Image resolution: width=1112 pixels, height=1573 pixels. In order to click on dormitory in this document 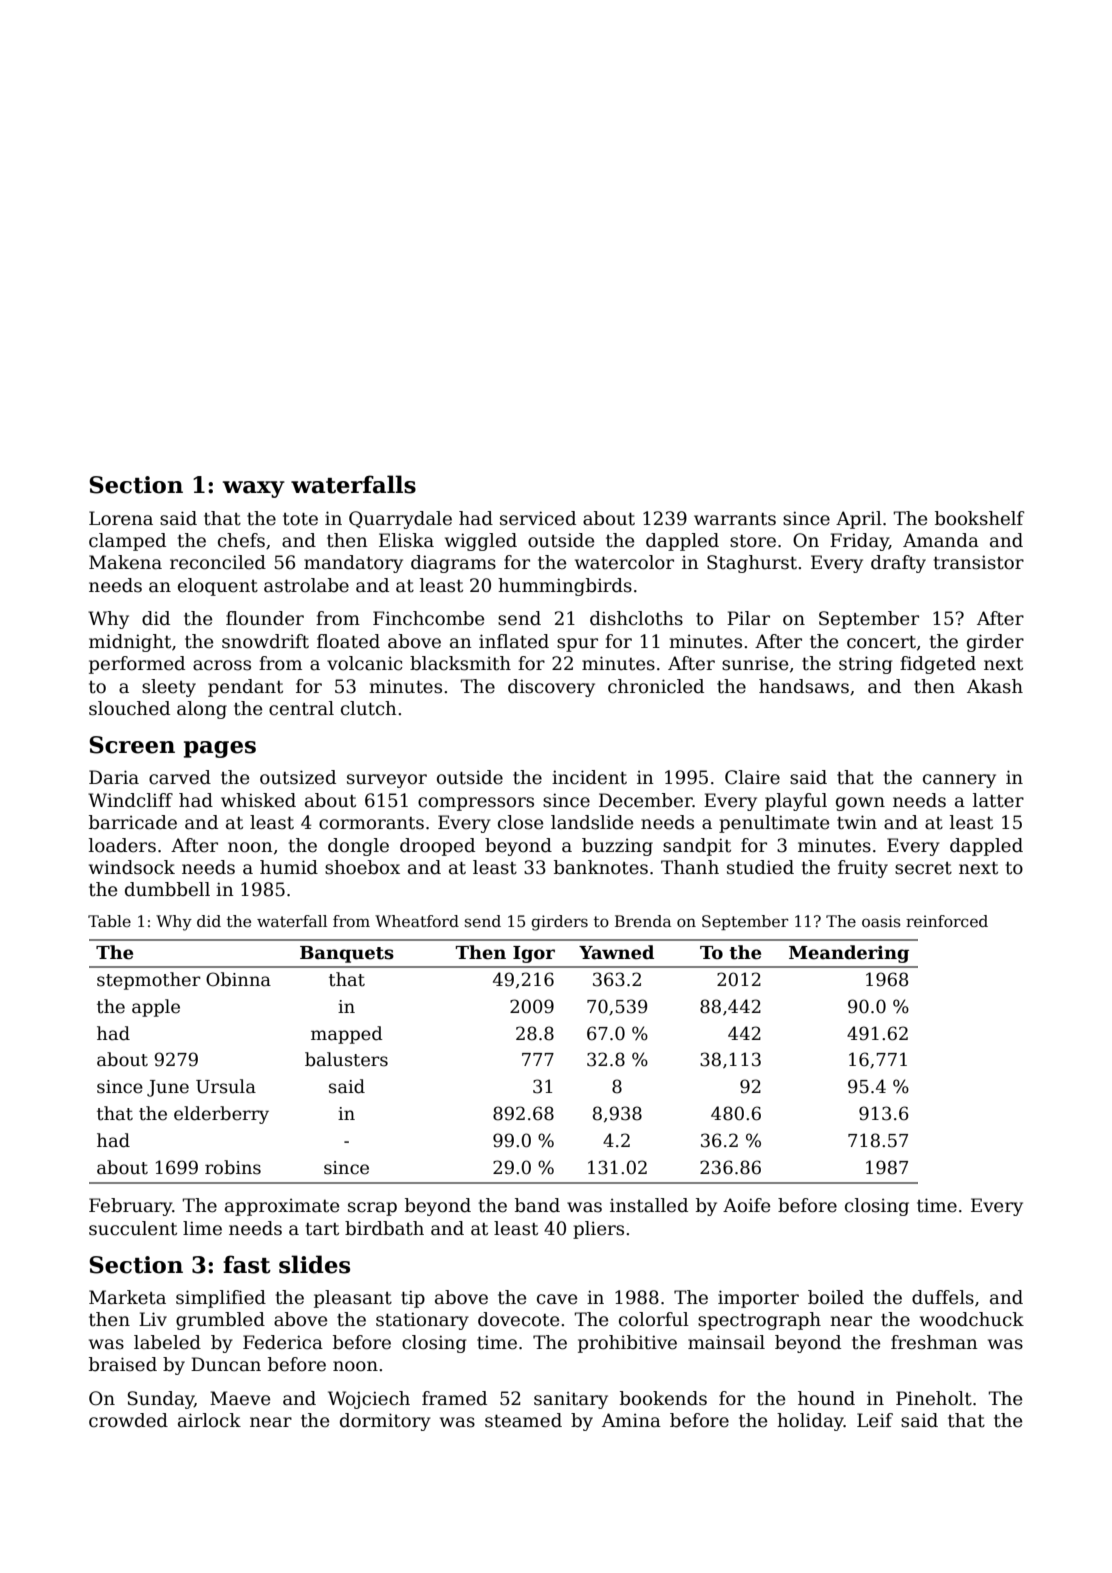, I will do `click(385, 1422)`.
